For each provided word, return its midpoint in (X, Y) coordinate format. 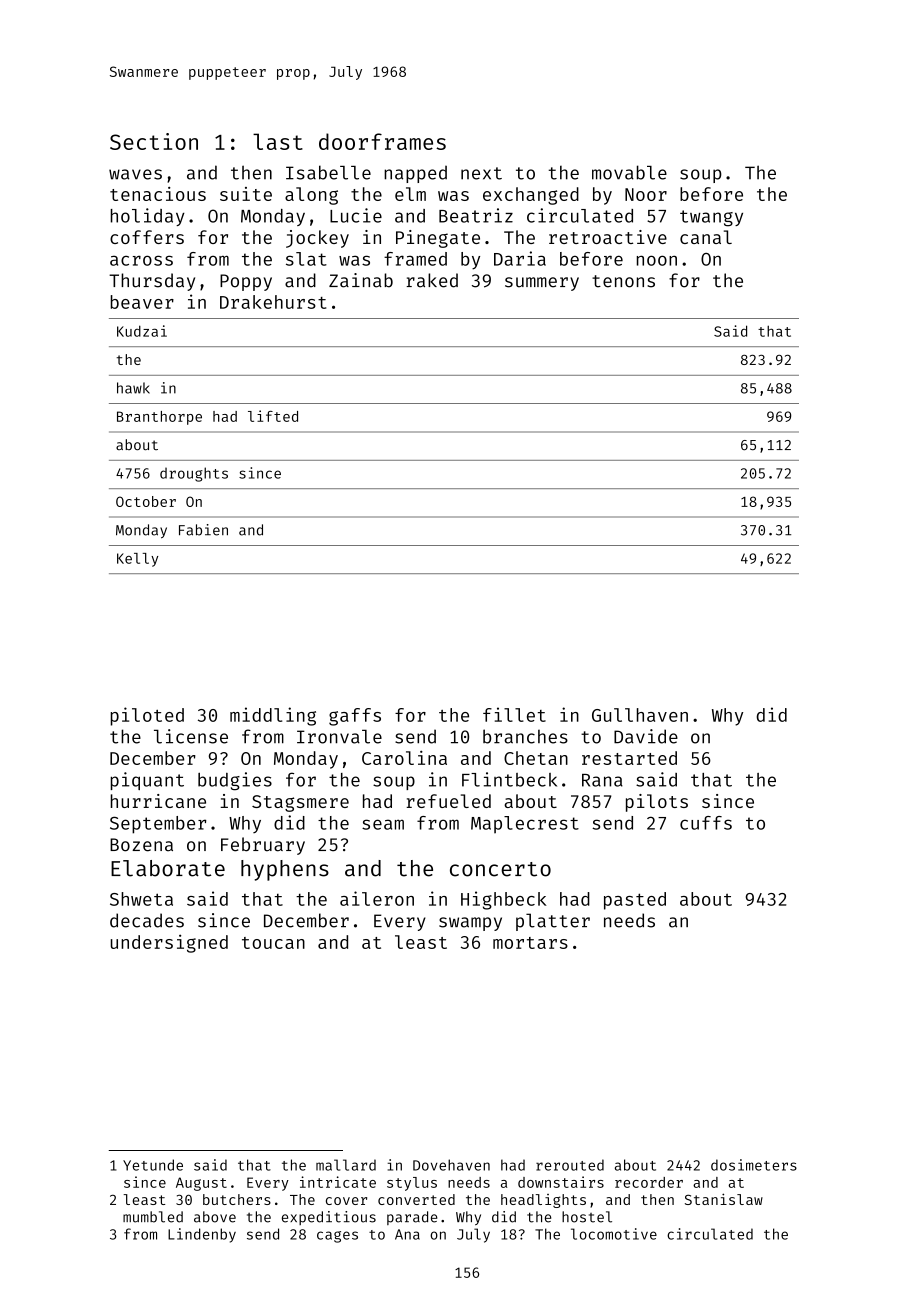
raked (432, 280)
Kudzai (142, 331)
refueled (448, 801)
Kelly (137, 560)
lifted (273, 416)
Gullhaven (640, 715)
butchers (237, 1199)
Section (154, 141)
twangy (711, 218)
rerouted (570, 1165)
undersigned (169, 943)
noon (657, 260)
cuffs (706, 823)
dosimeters (754, 1165)
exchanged (531, 196)
